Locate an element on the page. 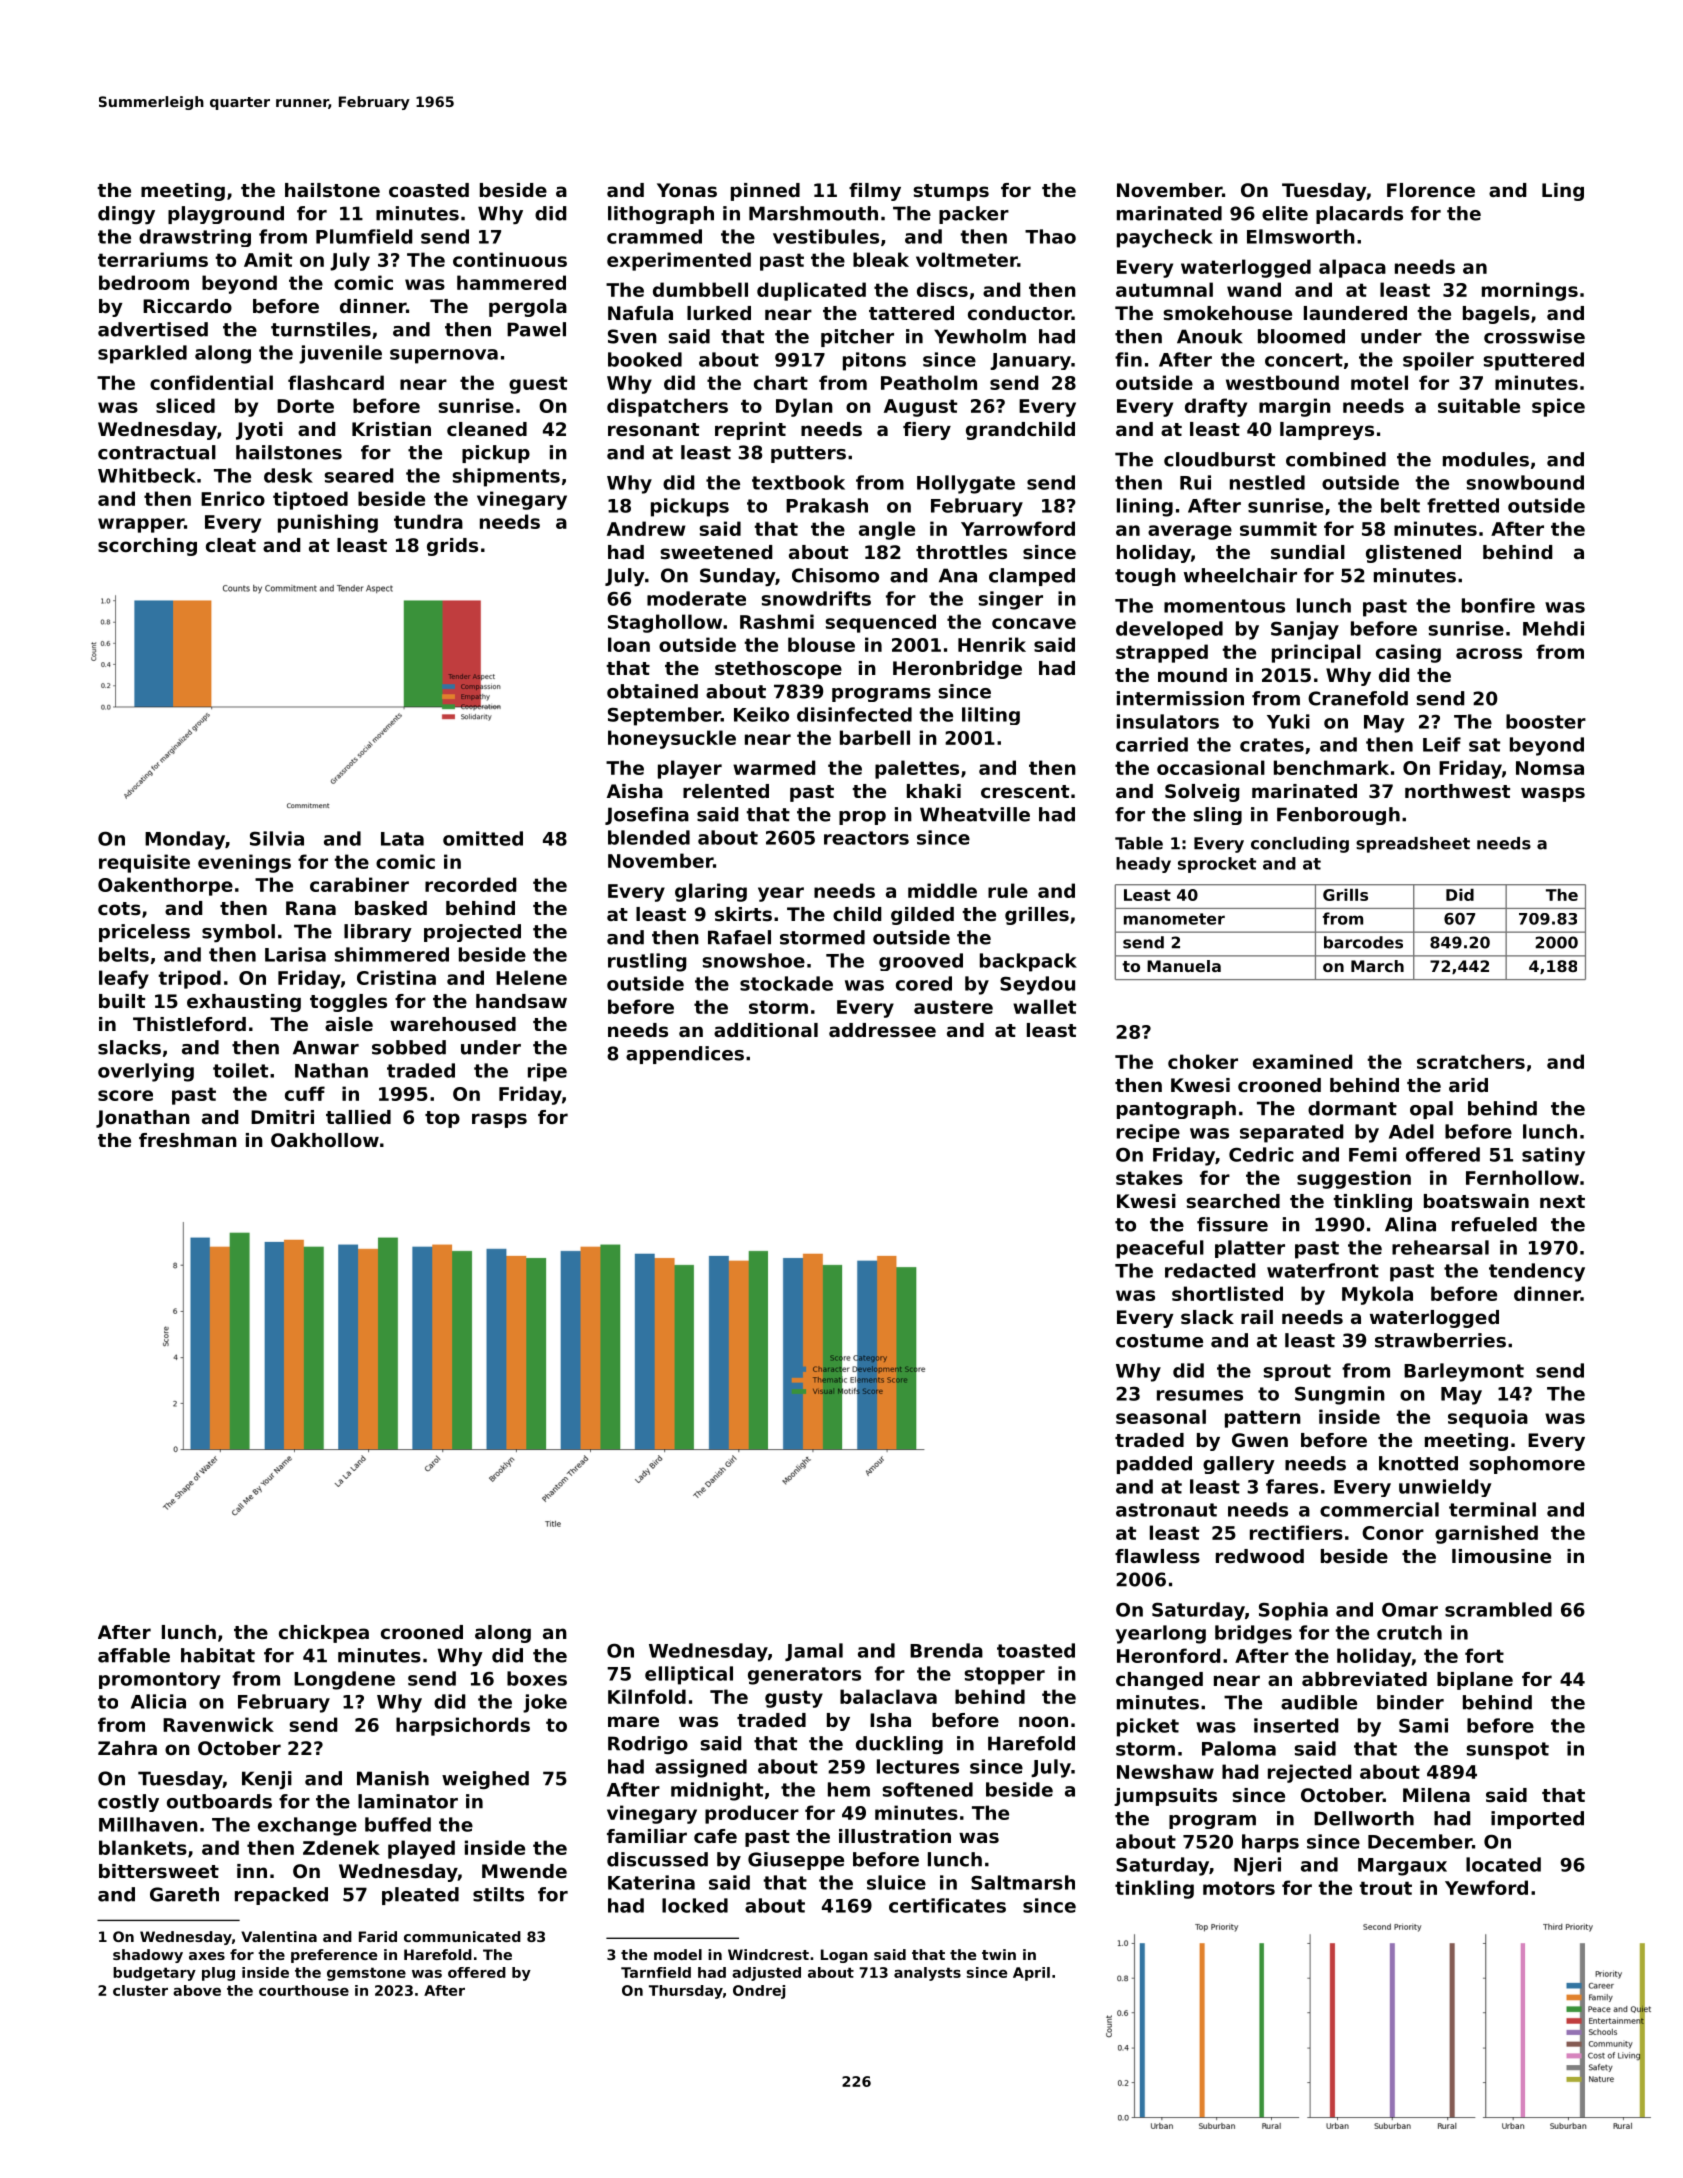 The height and width of the image is (2178, 1683). supernova is located at coordinates (444, 356).
